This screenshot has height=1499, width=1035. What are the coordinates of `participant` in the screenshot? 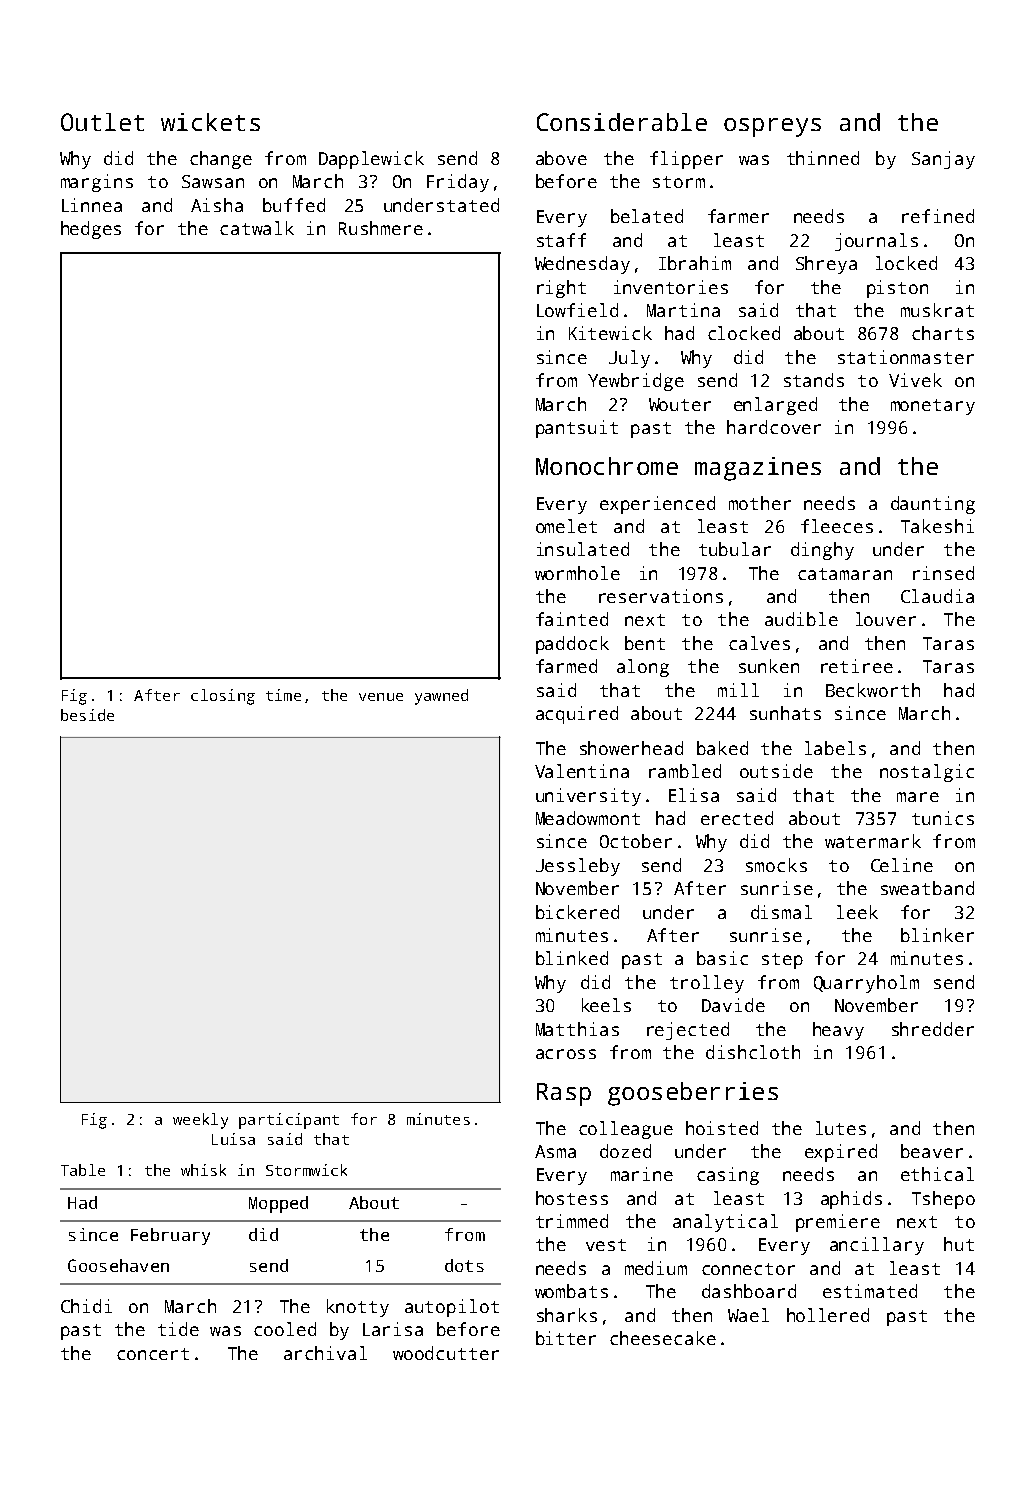 It's located at (289, 1121).
